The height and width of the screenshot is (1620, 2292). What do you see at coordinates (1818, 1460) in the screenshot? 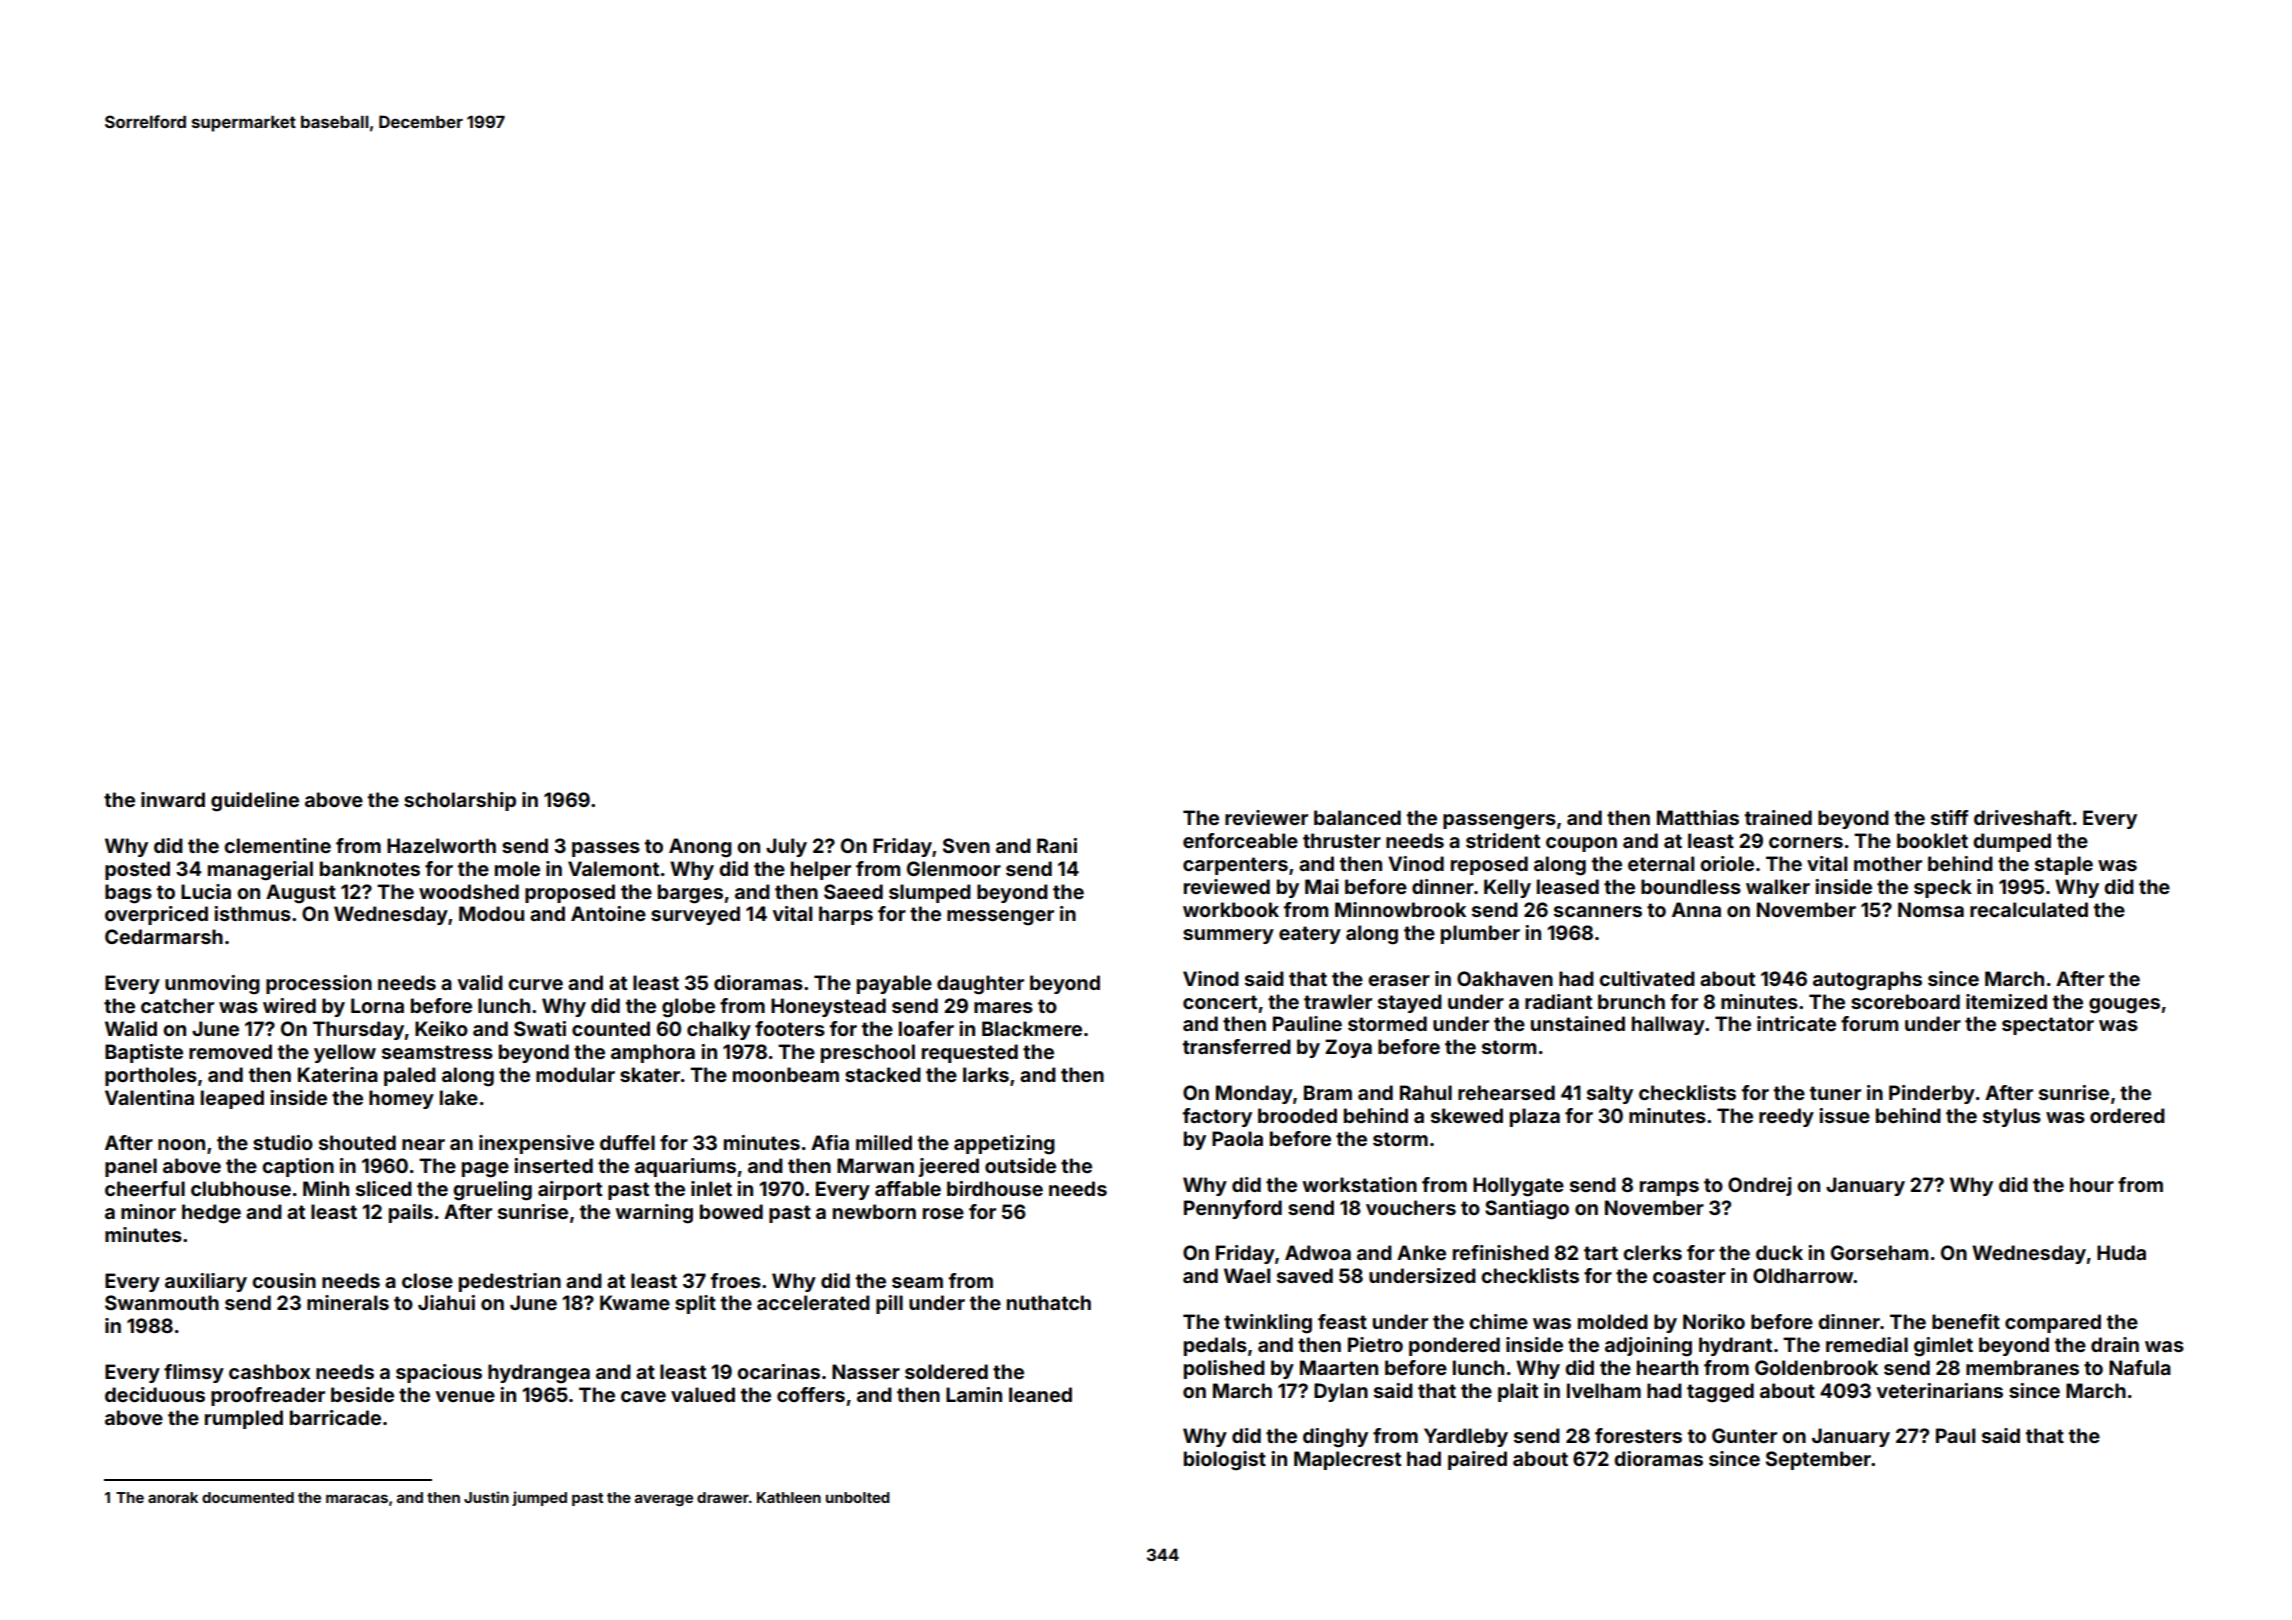
I see `September` at bounding box center [1818, 1460].
